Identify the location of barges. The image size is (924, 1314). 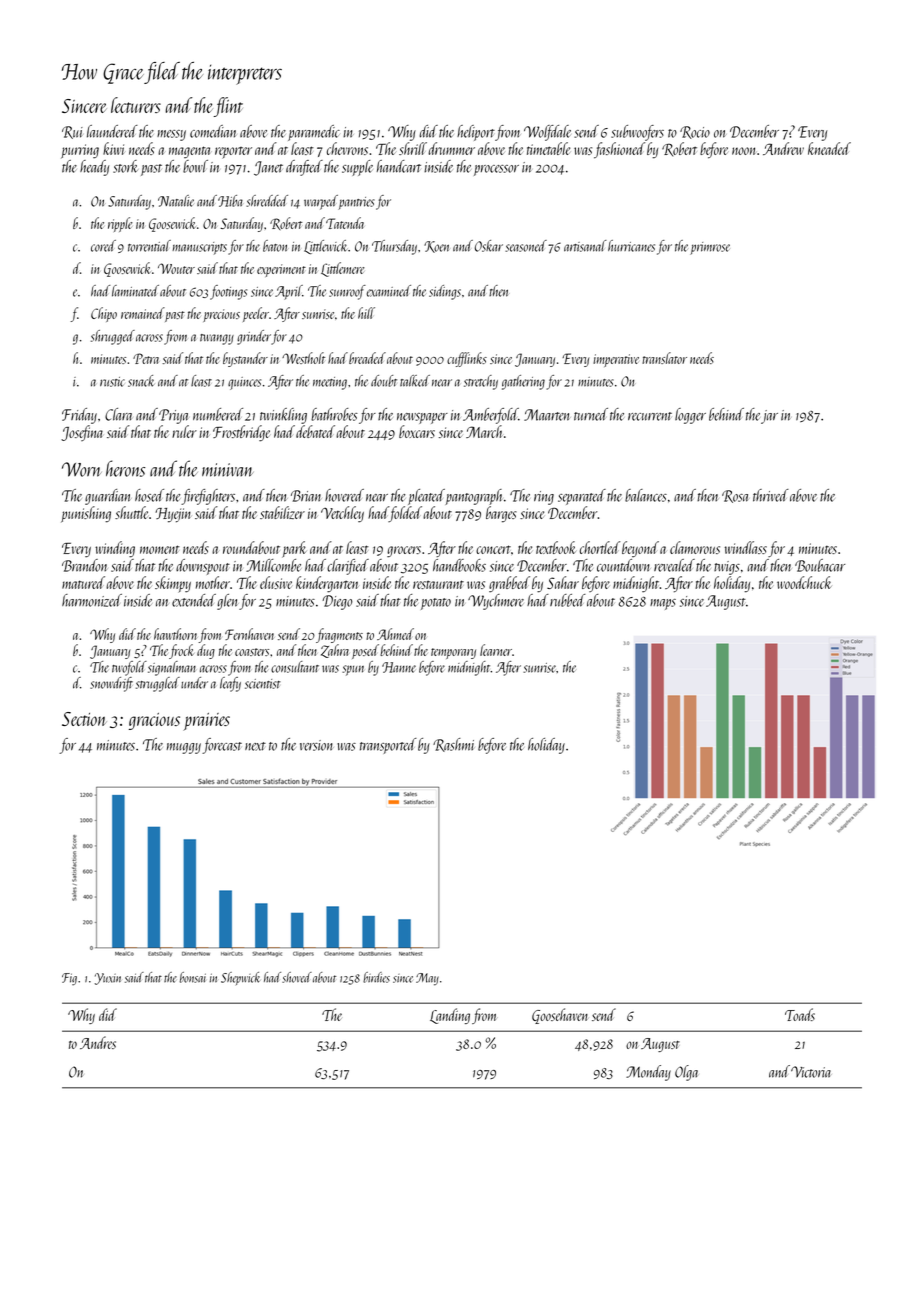
(501, 514).
